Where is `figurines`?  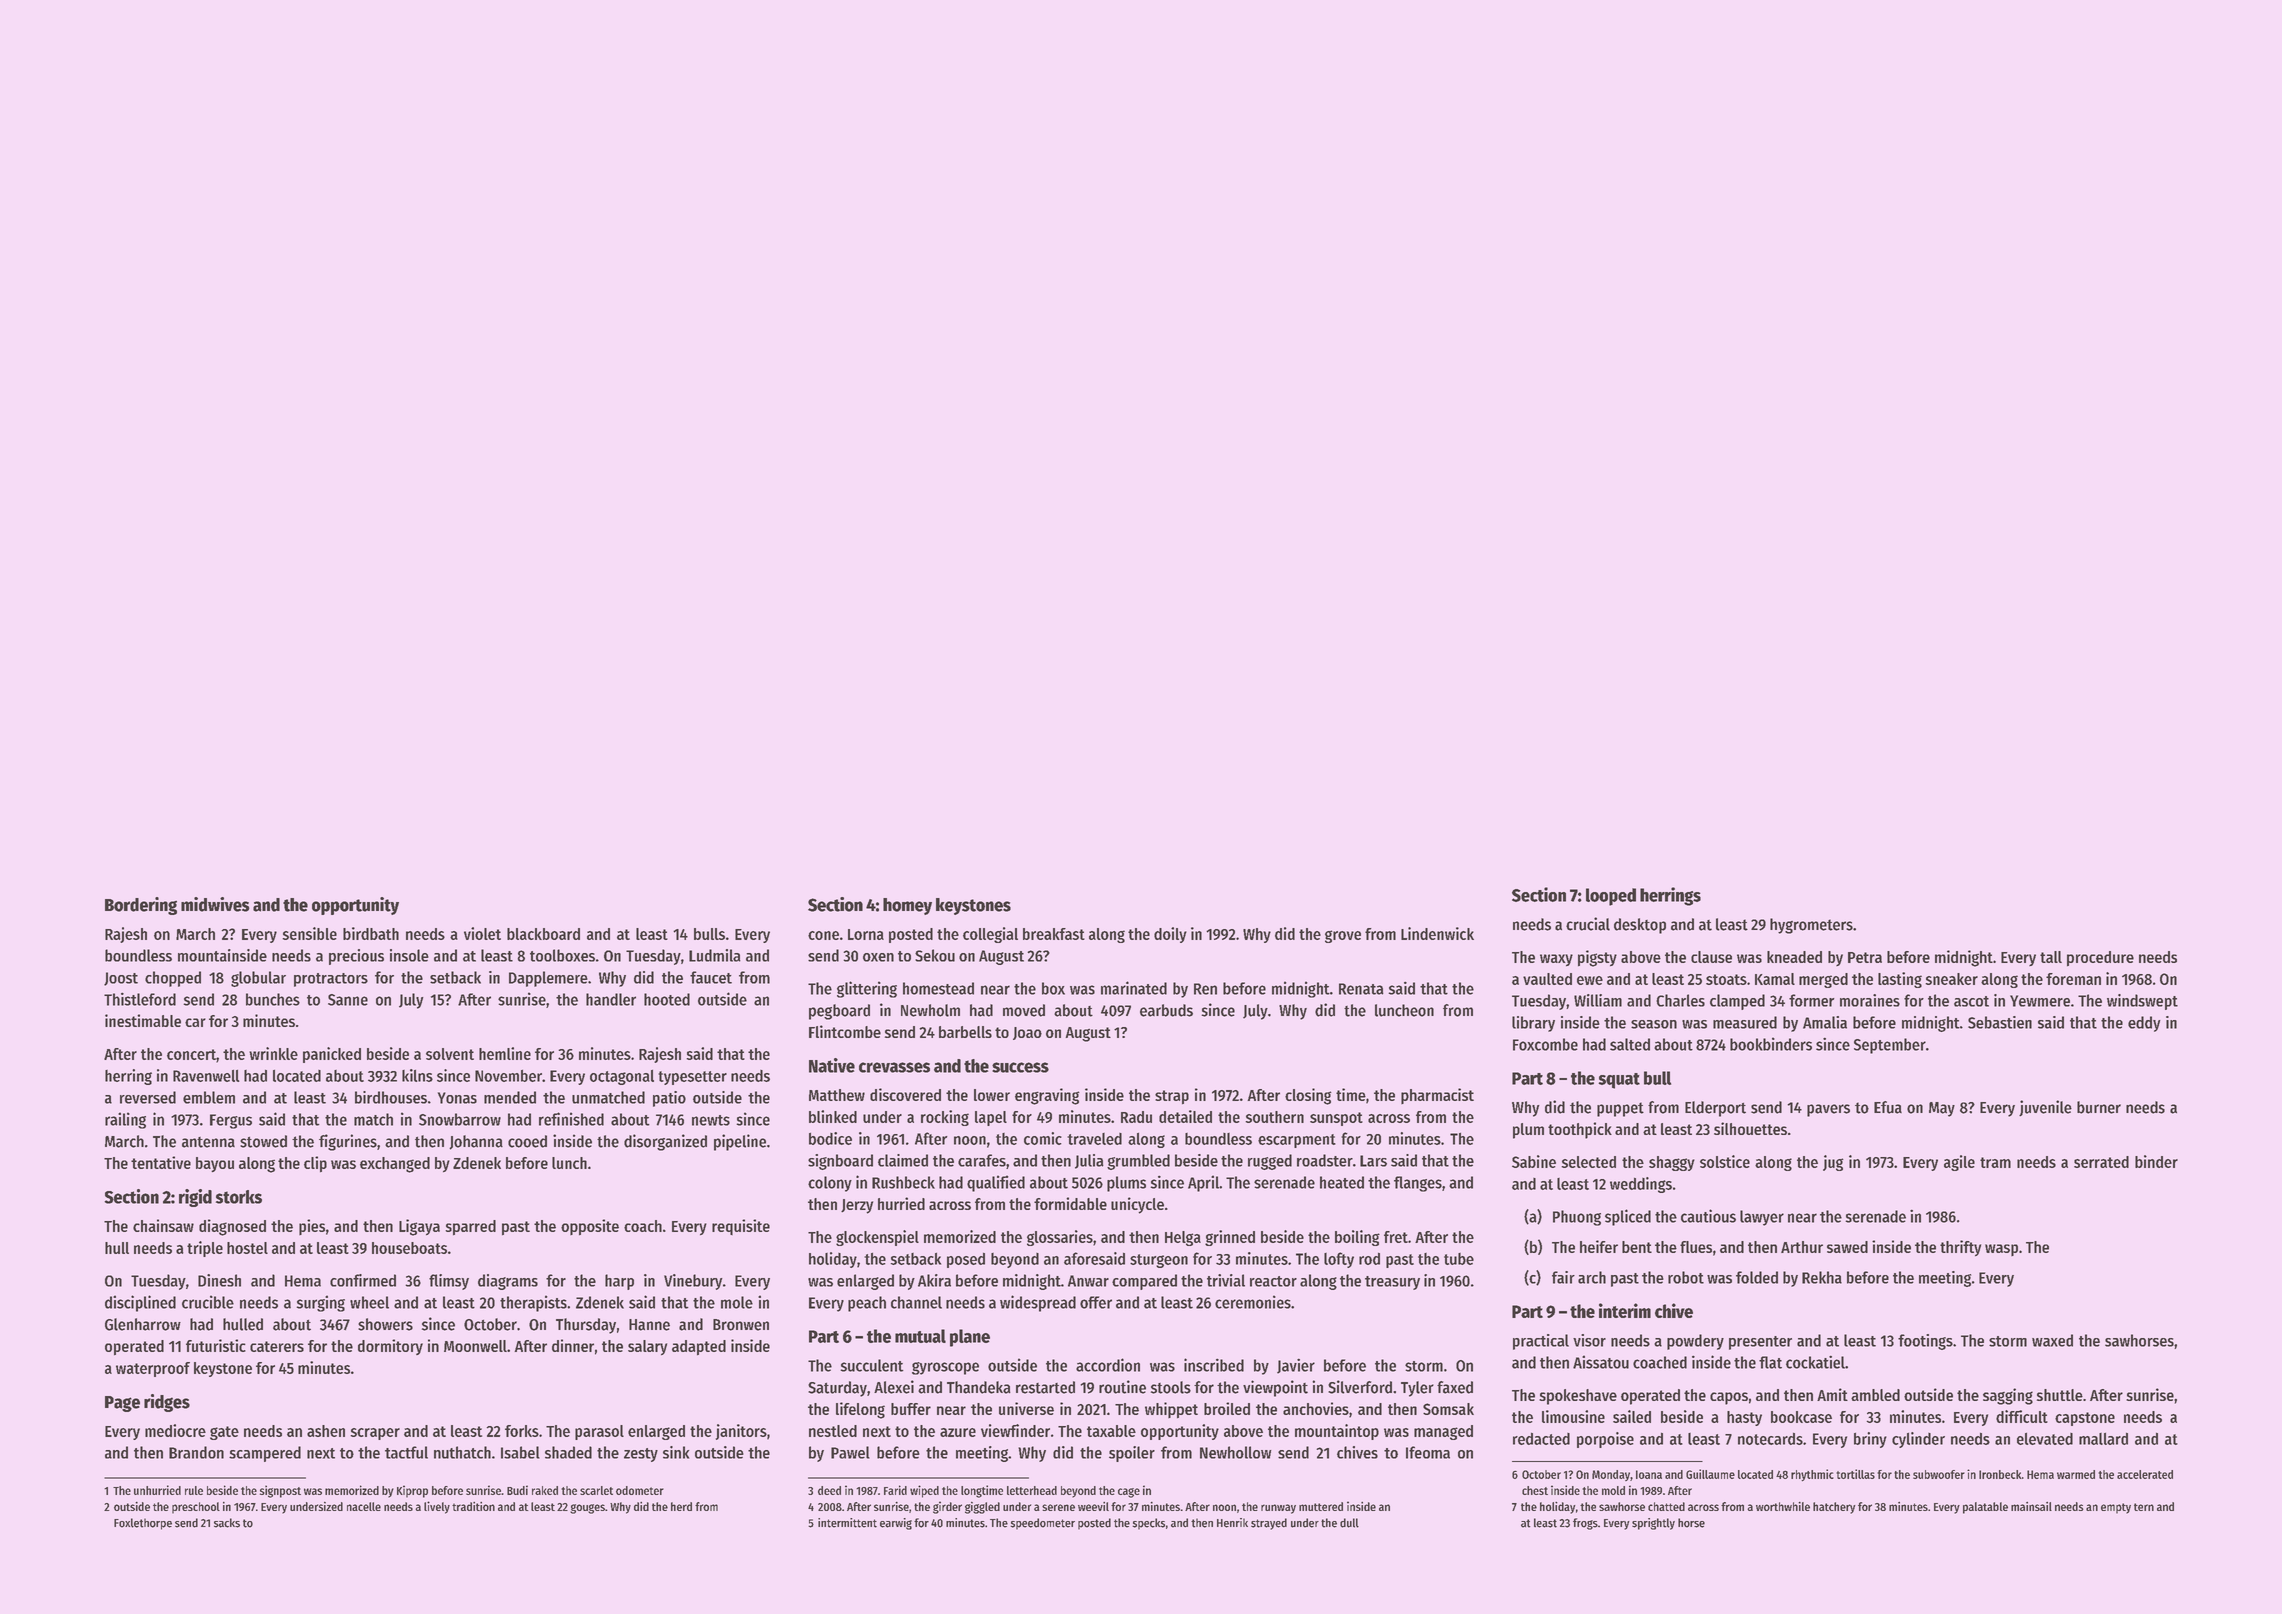
figurines is located at coordinates (348, 1142).
